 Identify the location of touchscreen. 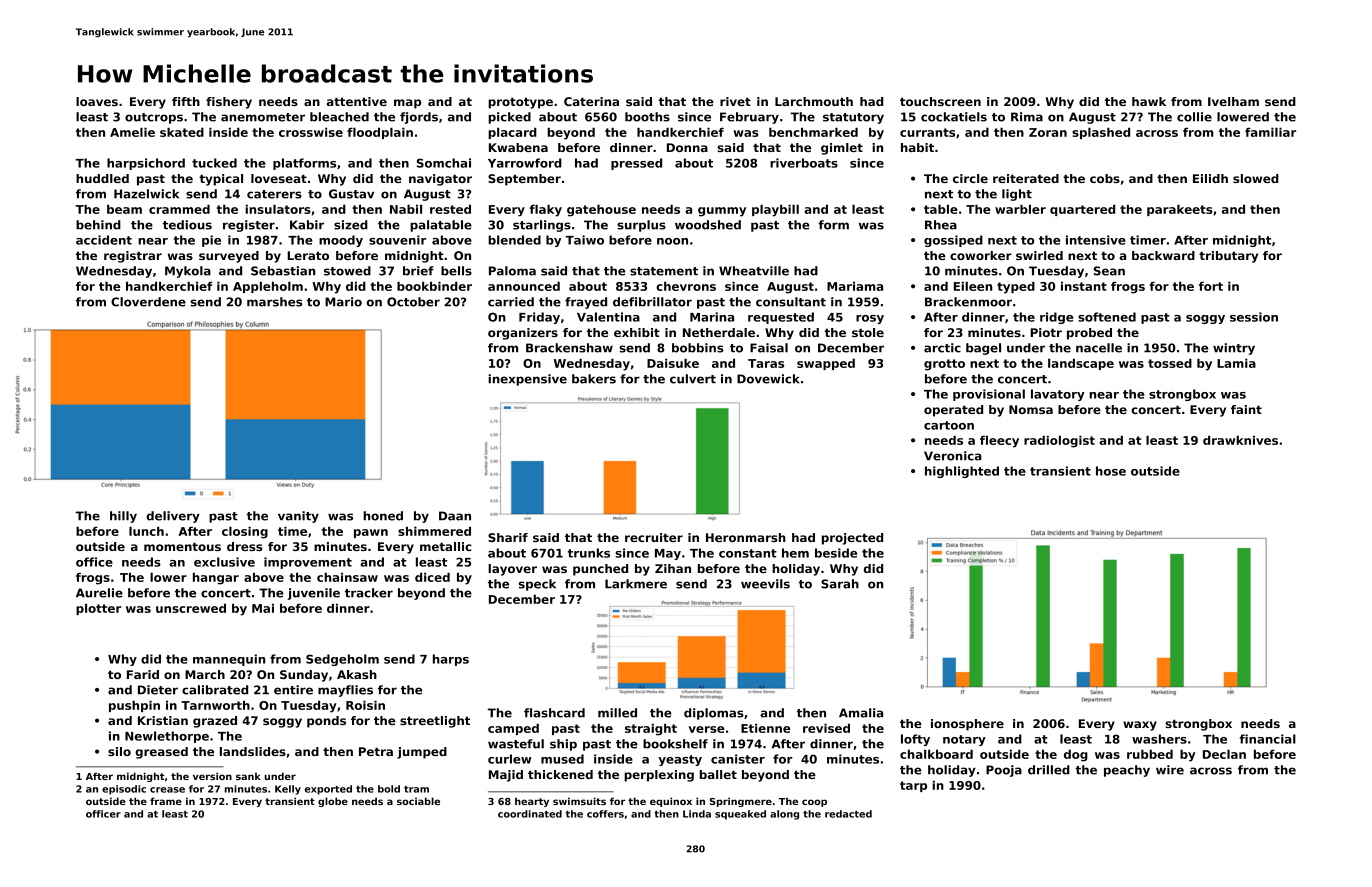
(940, 101).
